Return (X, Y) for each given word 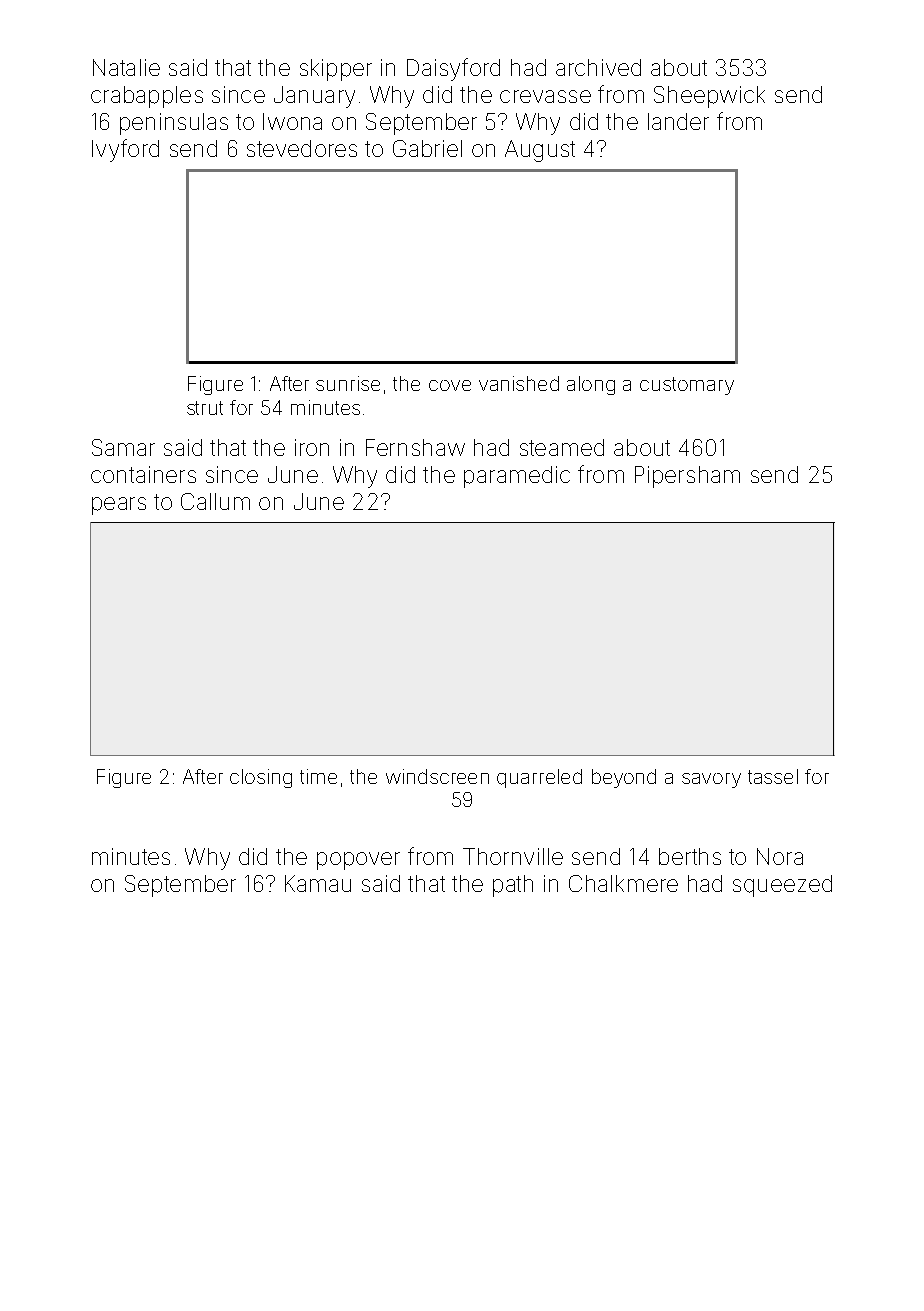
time (318, 776)
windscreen (437, 776)
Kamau (318, 883)
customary (687, 386)
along (591, 385)
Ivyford (125, 150)
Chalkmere (623, 883)
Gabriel (427, 148)
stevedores (302, 148)
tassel (773, 776)
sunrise (348, 383)
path (513, 886)
